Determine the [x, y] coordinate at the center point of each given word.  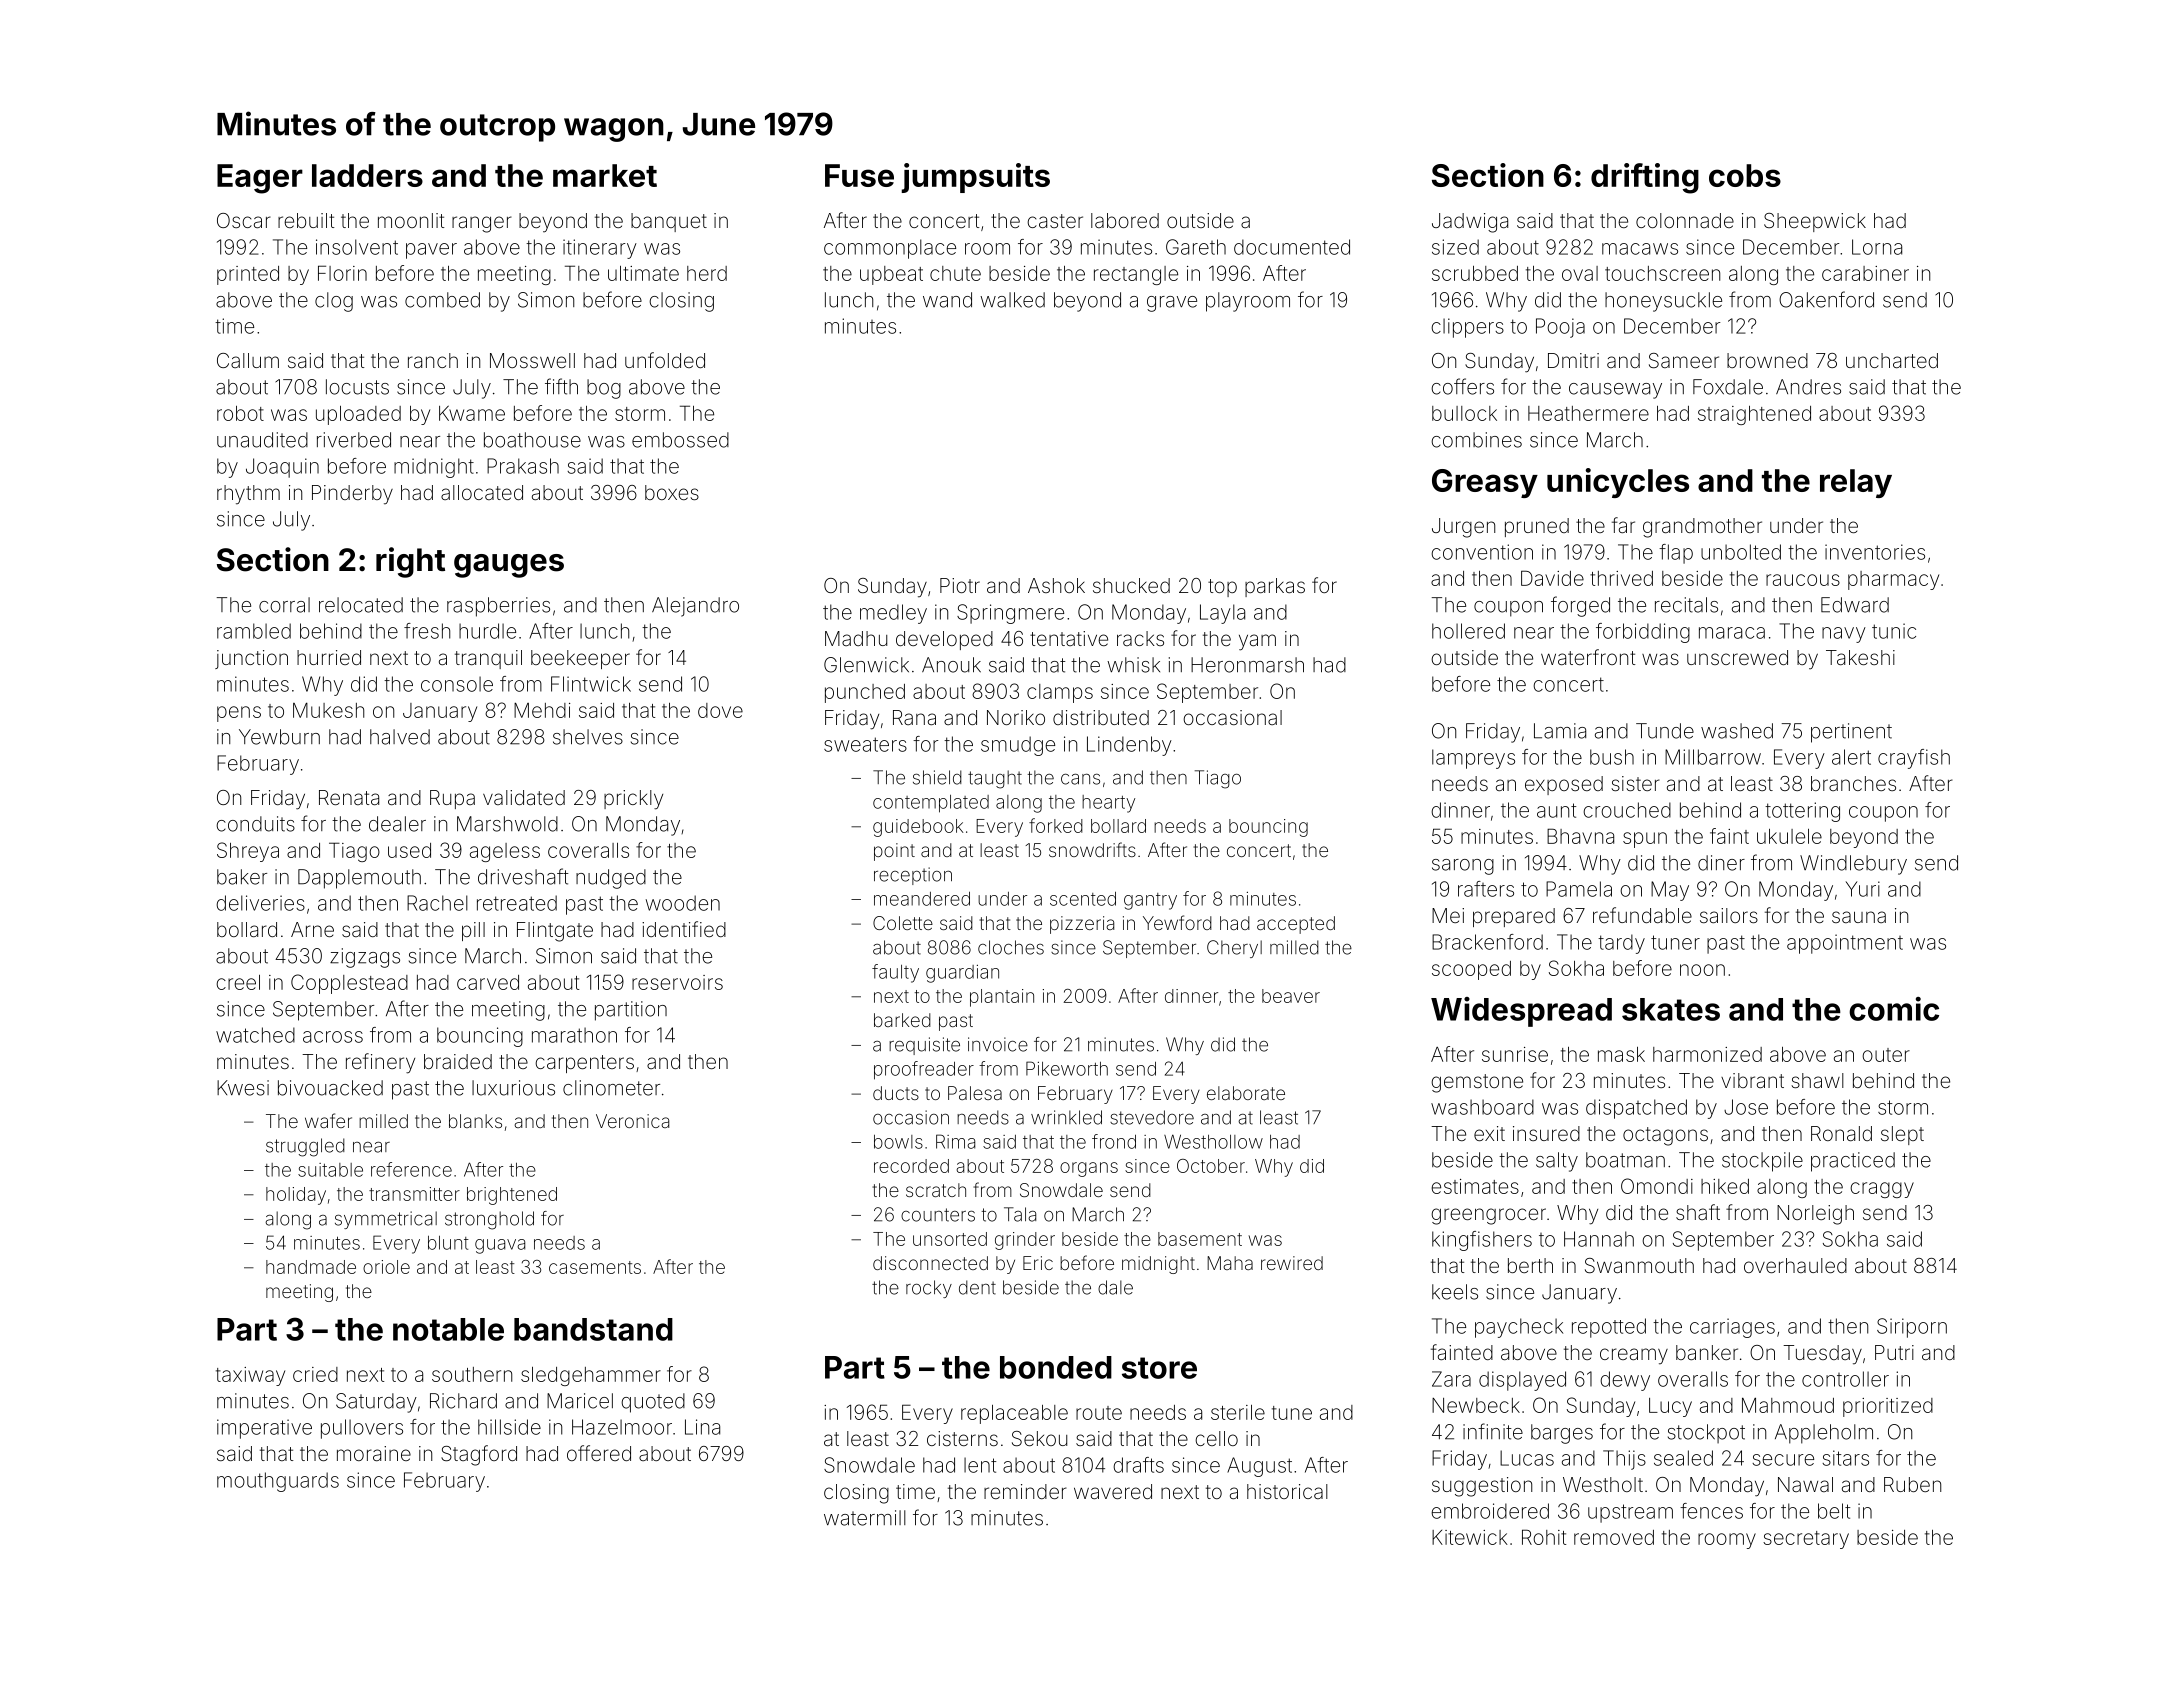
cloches [1011, 947]
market [605, 175]
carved [488, 982]
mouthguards [278, 1482]
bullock [1464, 413]
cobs [1745, 175]
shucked [1131, 585]
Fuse [859, 175]
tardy [1621, 944]
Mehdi [542, 710]
